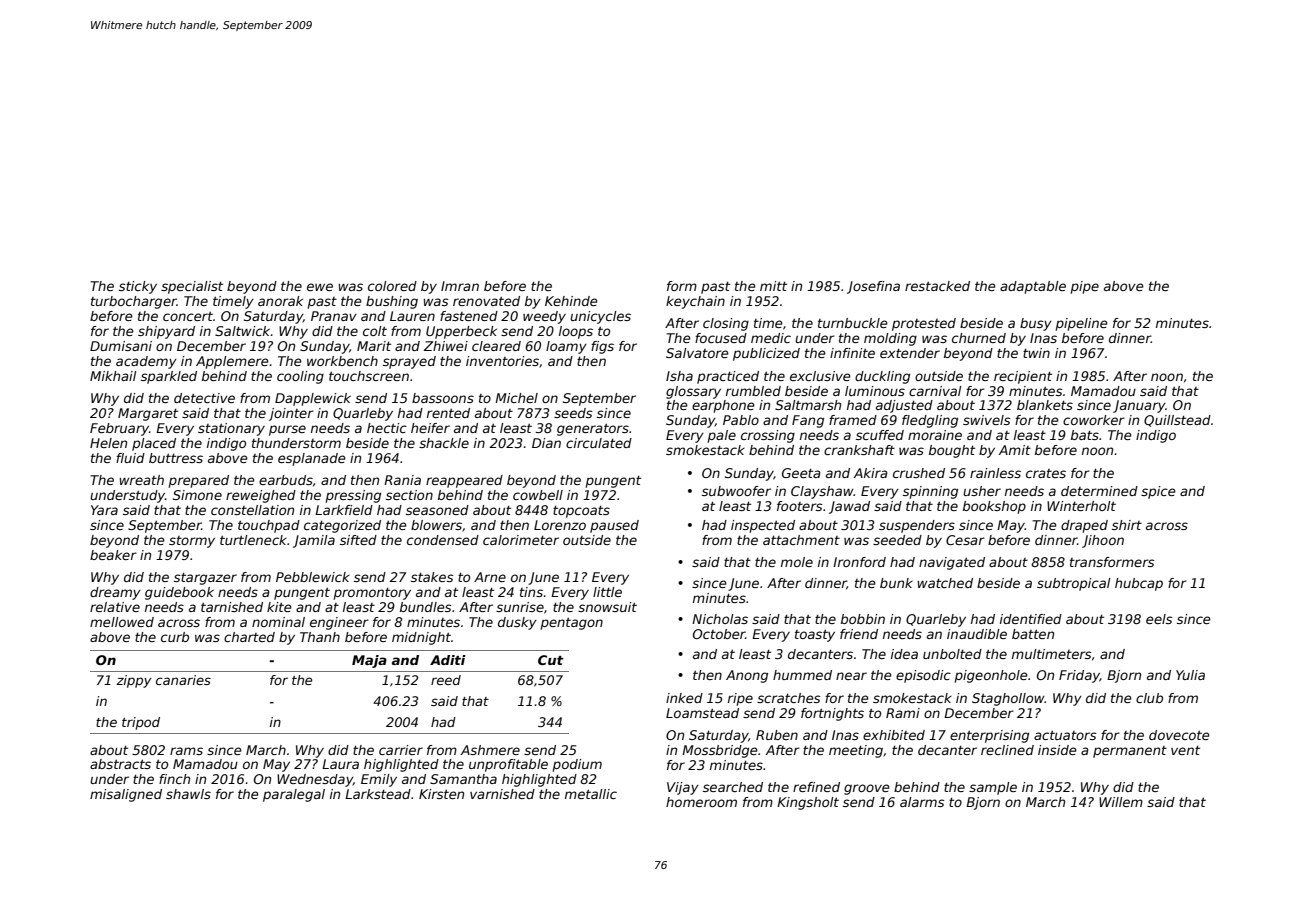 The height and width of the page is (924, 1308). I want to click on Laura, so click(340, 764).
